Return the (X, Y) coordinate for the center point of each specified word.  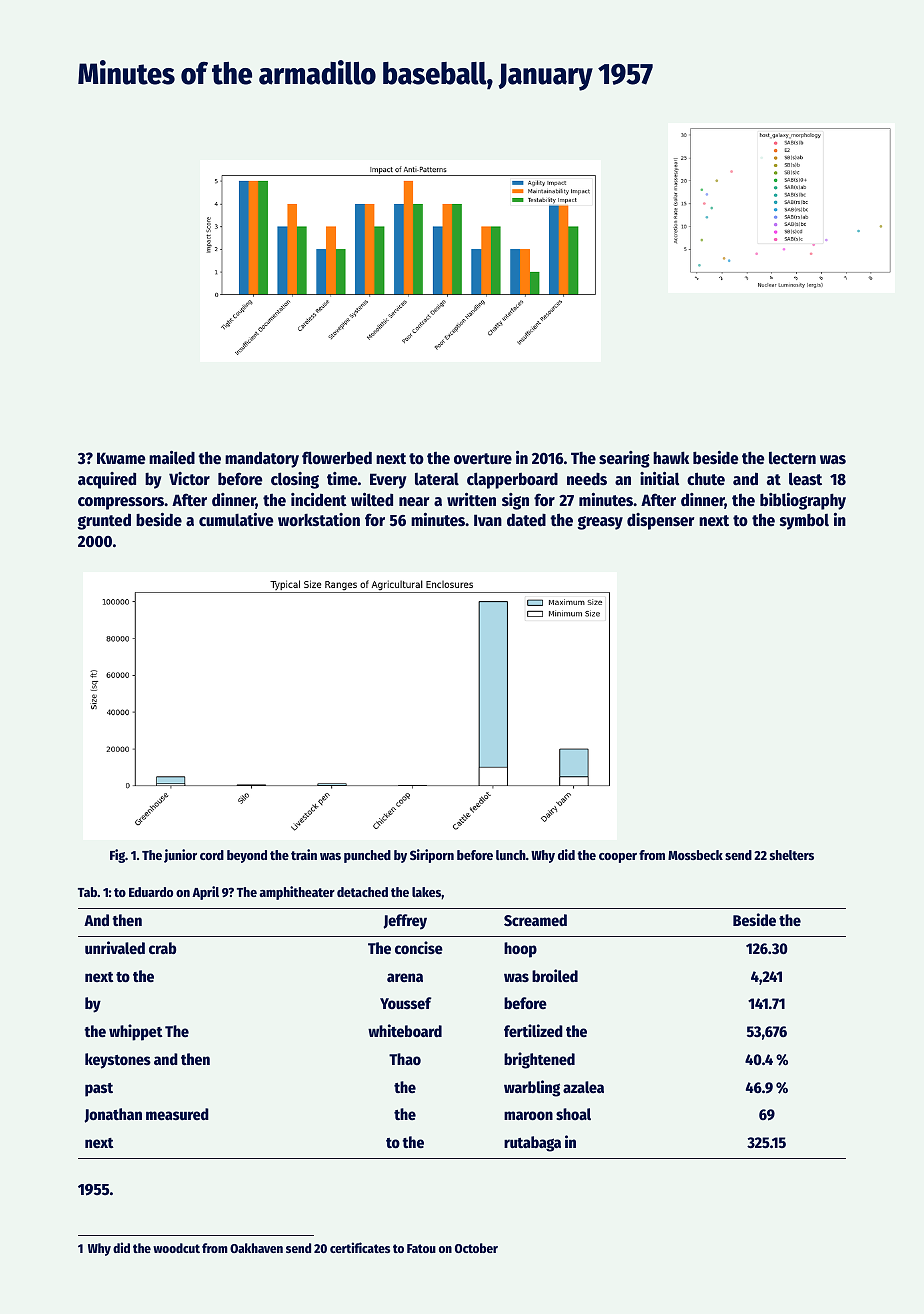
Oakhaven (256, 1248)
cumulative (236, 520)
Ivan (488, 520)
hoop (520, 950)
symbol (804, 521)
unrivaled (115, 948)
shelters (792, 855)
